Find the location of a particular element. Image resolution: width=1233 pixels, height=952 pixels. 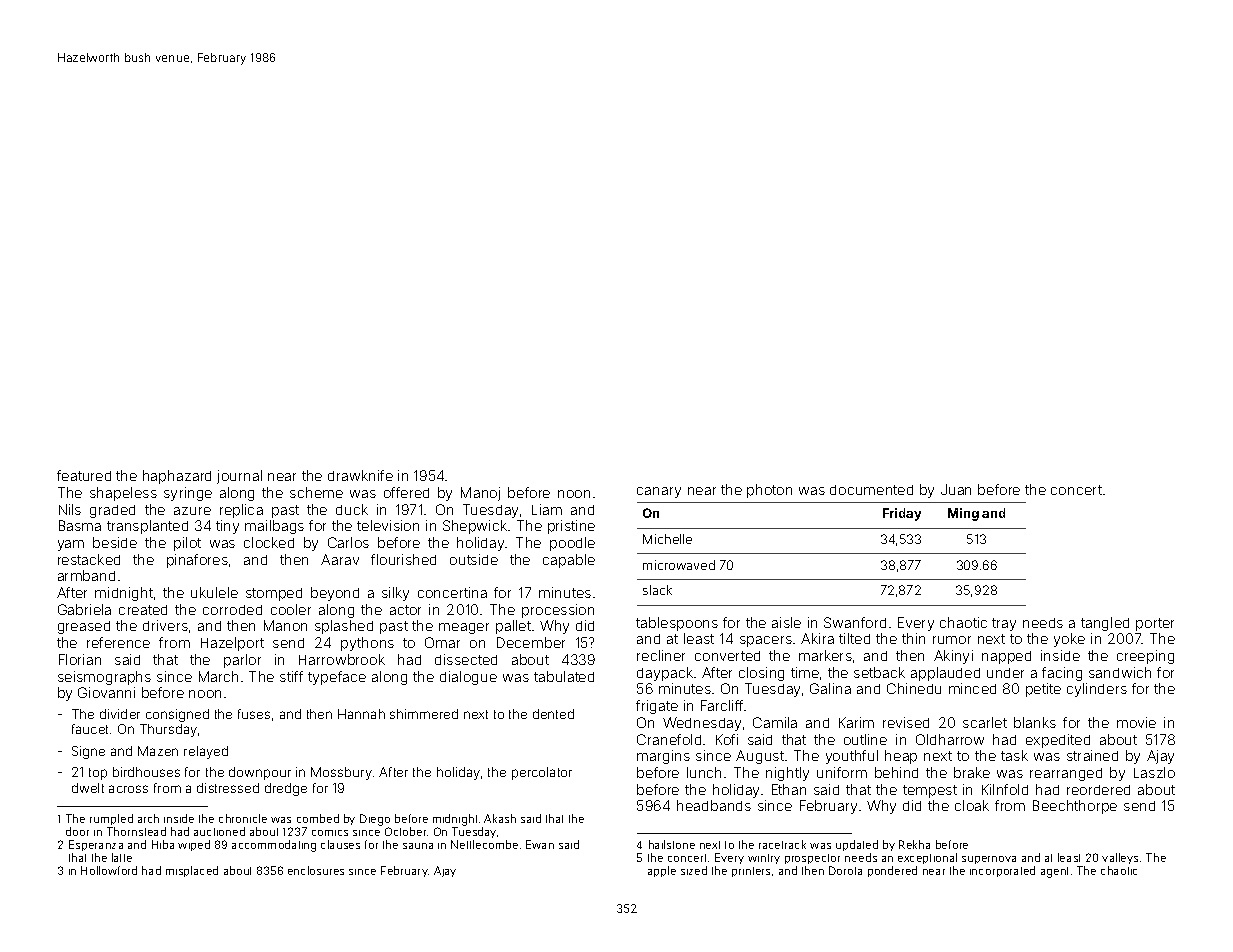

slack is located at coordinates (657, 590).
